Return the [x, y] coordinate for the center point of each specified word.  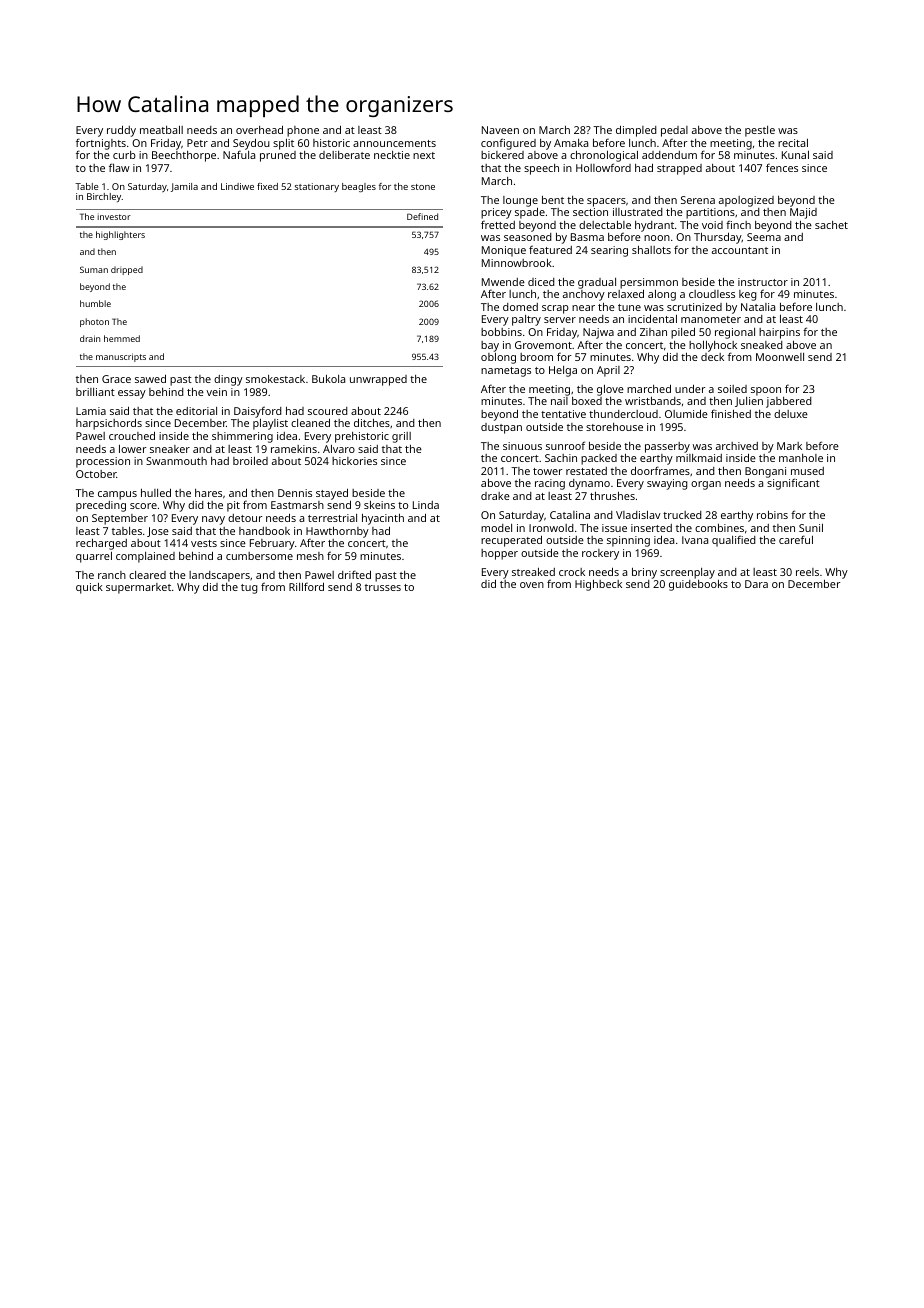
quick [89, 588]
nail [559, 401]
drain [90, 338]
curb [124, 155]
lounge [520, 202]
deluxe [791, 414]
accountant [740, 250]
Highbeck [598, 585]
